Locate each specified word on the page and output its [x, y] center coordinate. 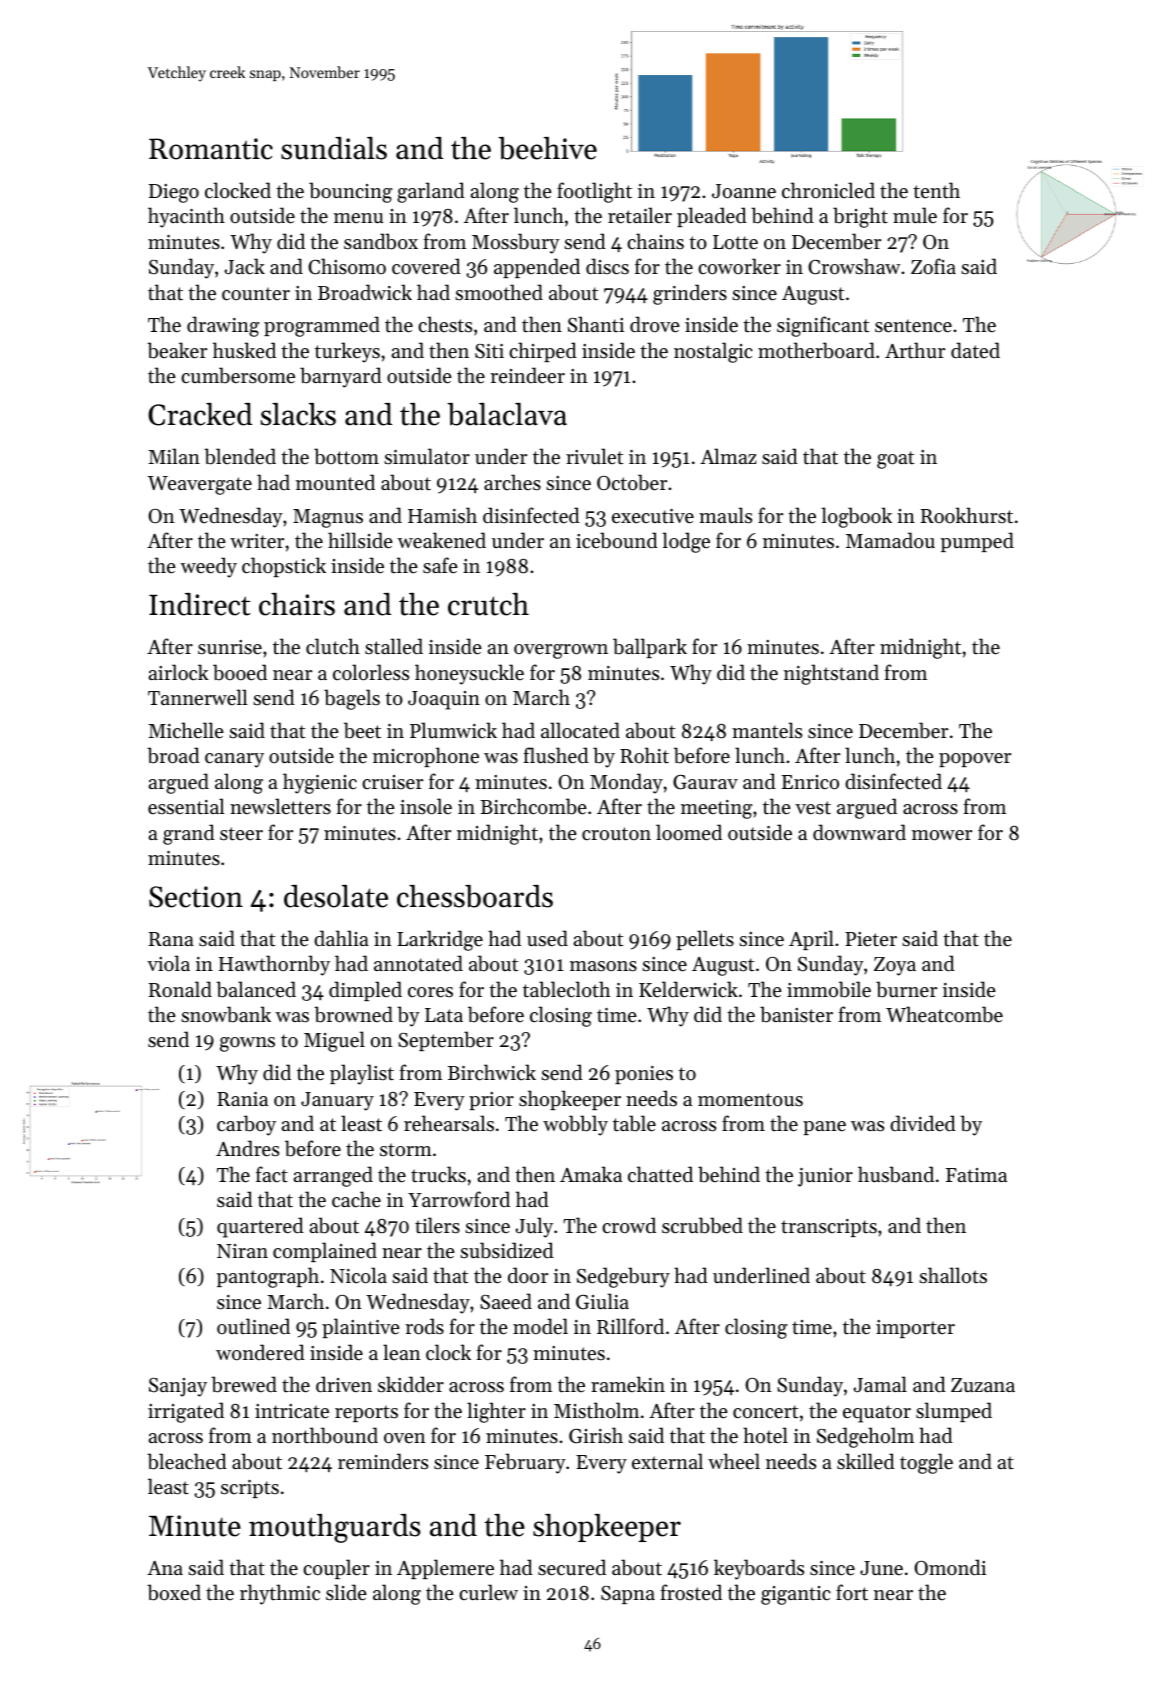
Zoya [895, 966]
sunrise [230, 647]
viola [168, 963]
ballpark [650, 648]
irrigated [186, 1412]
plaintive [361, 1328]
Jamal [880, 1384]
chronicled [828, 190]
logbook [856, 517]
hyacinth [186, 217]
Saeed [506, 1301]
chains [655, 241]
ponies [644, 1075]
